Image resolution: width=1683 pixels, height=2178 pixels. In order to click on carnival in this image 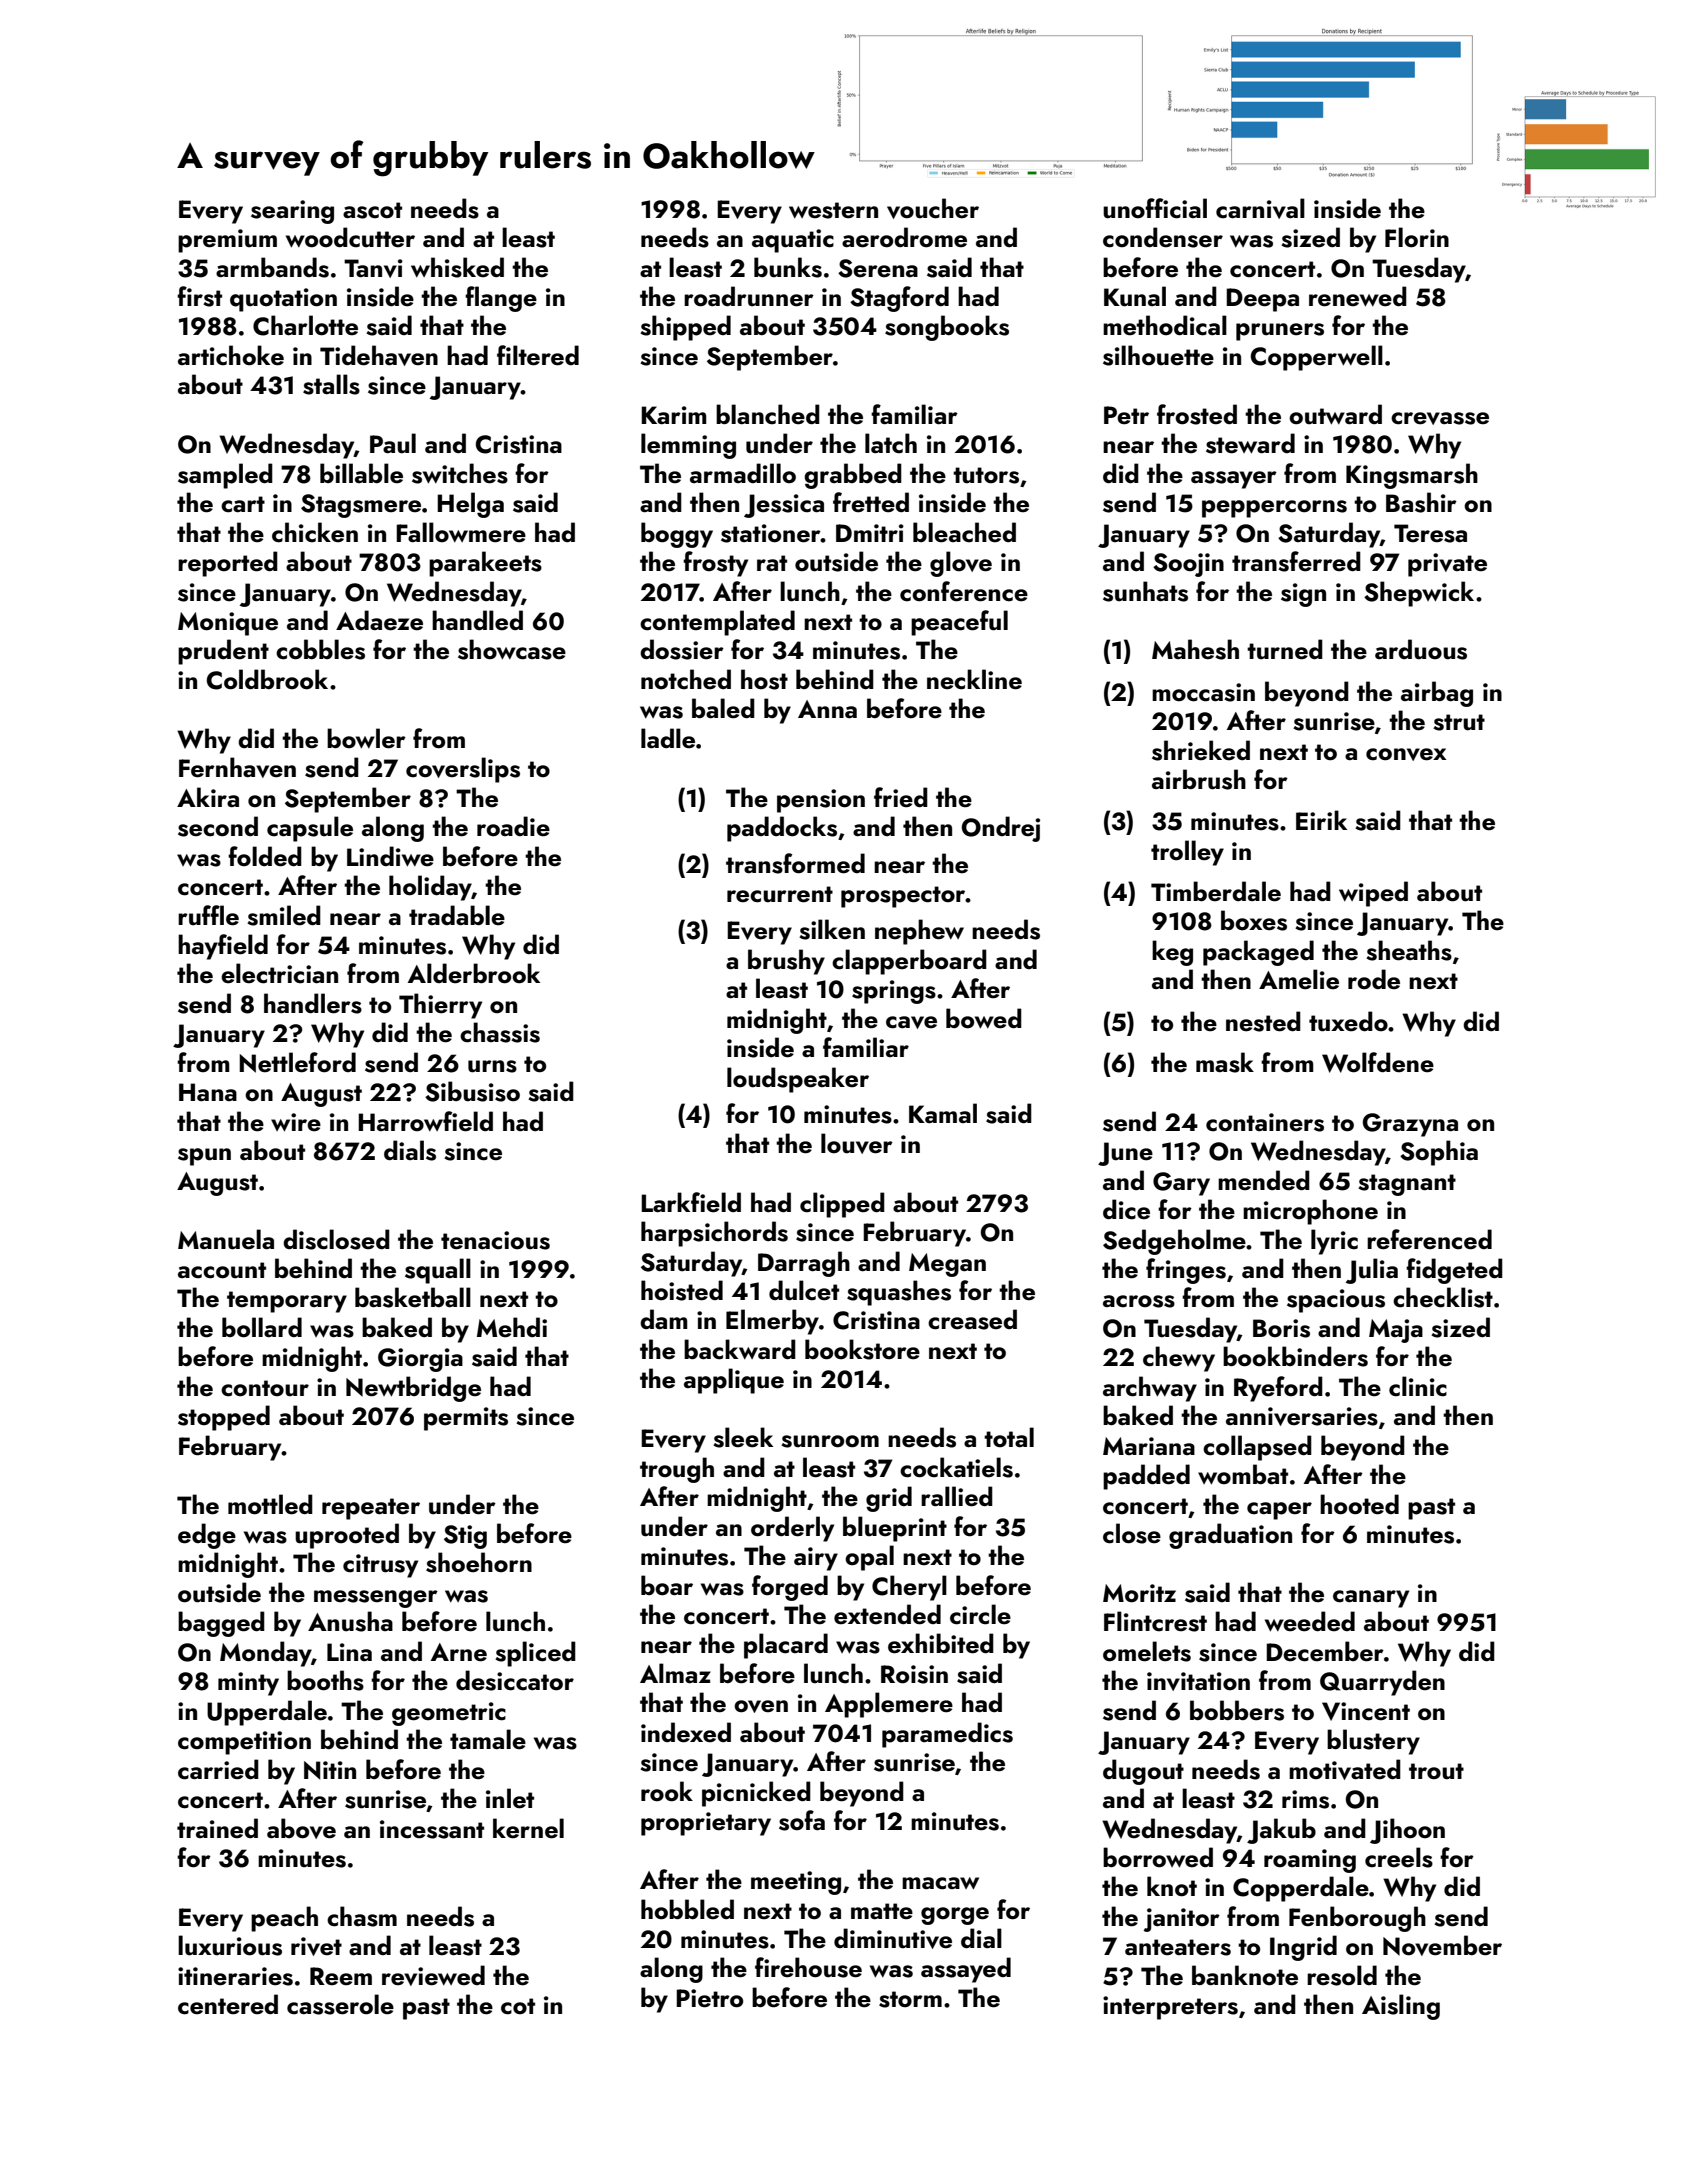, I will do `click(1260, 208)`.
